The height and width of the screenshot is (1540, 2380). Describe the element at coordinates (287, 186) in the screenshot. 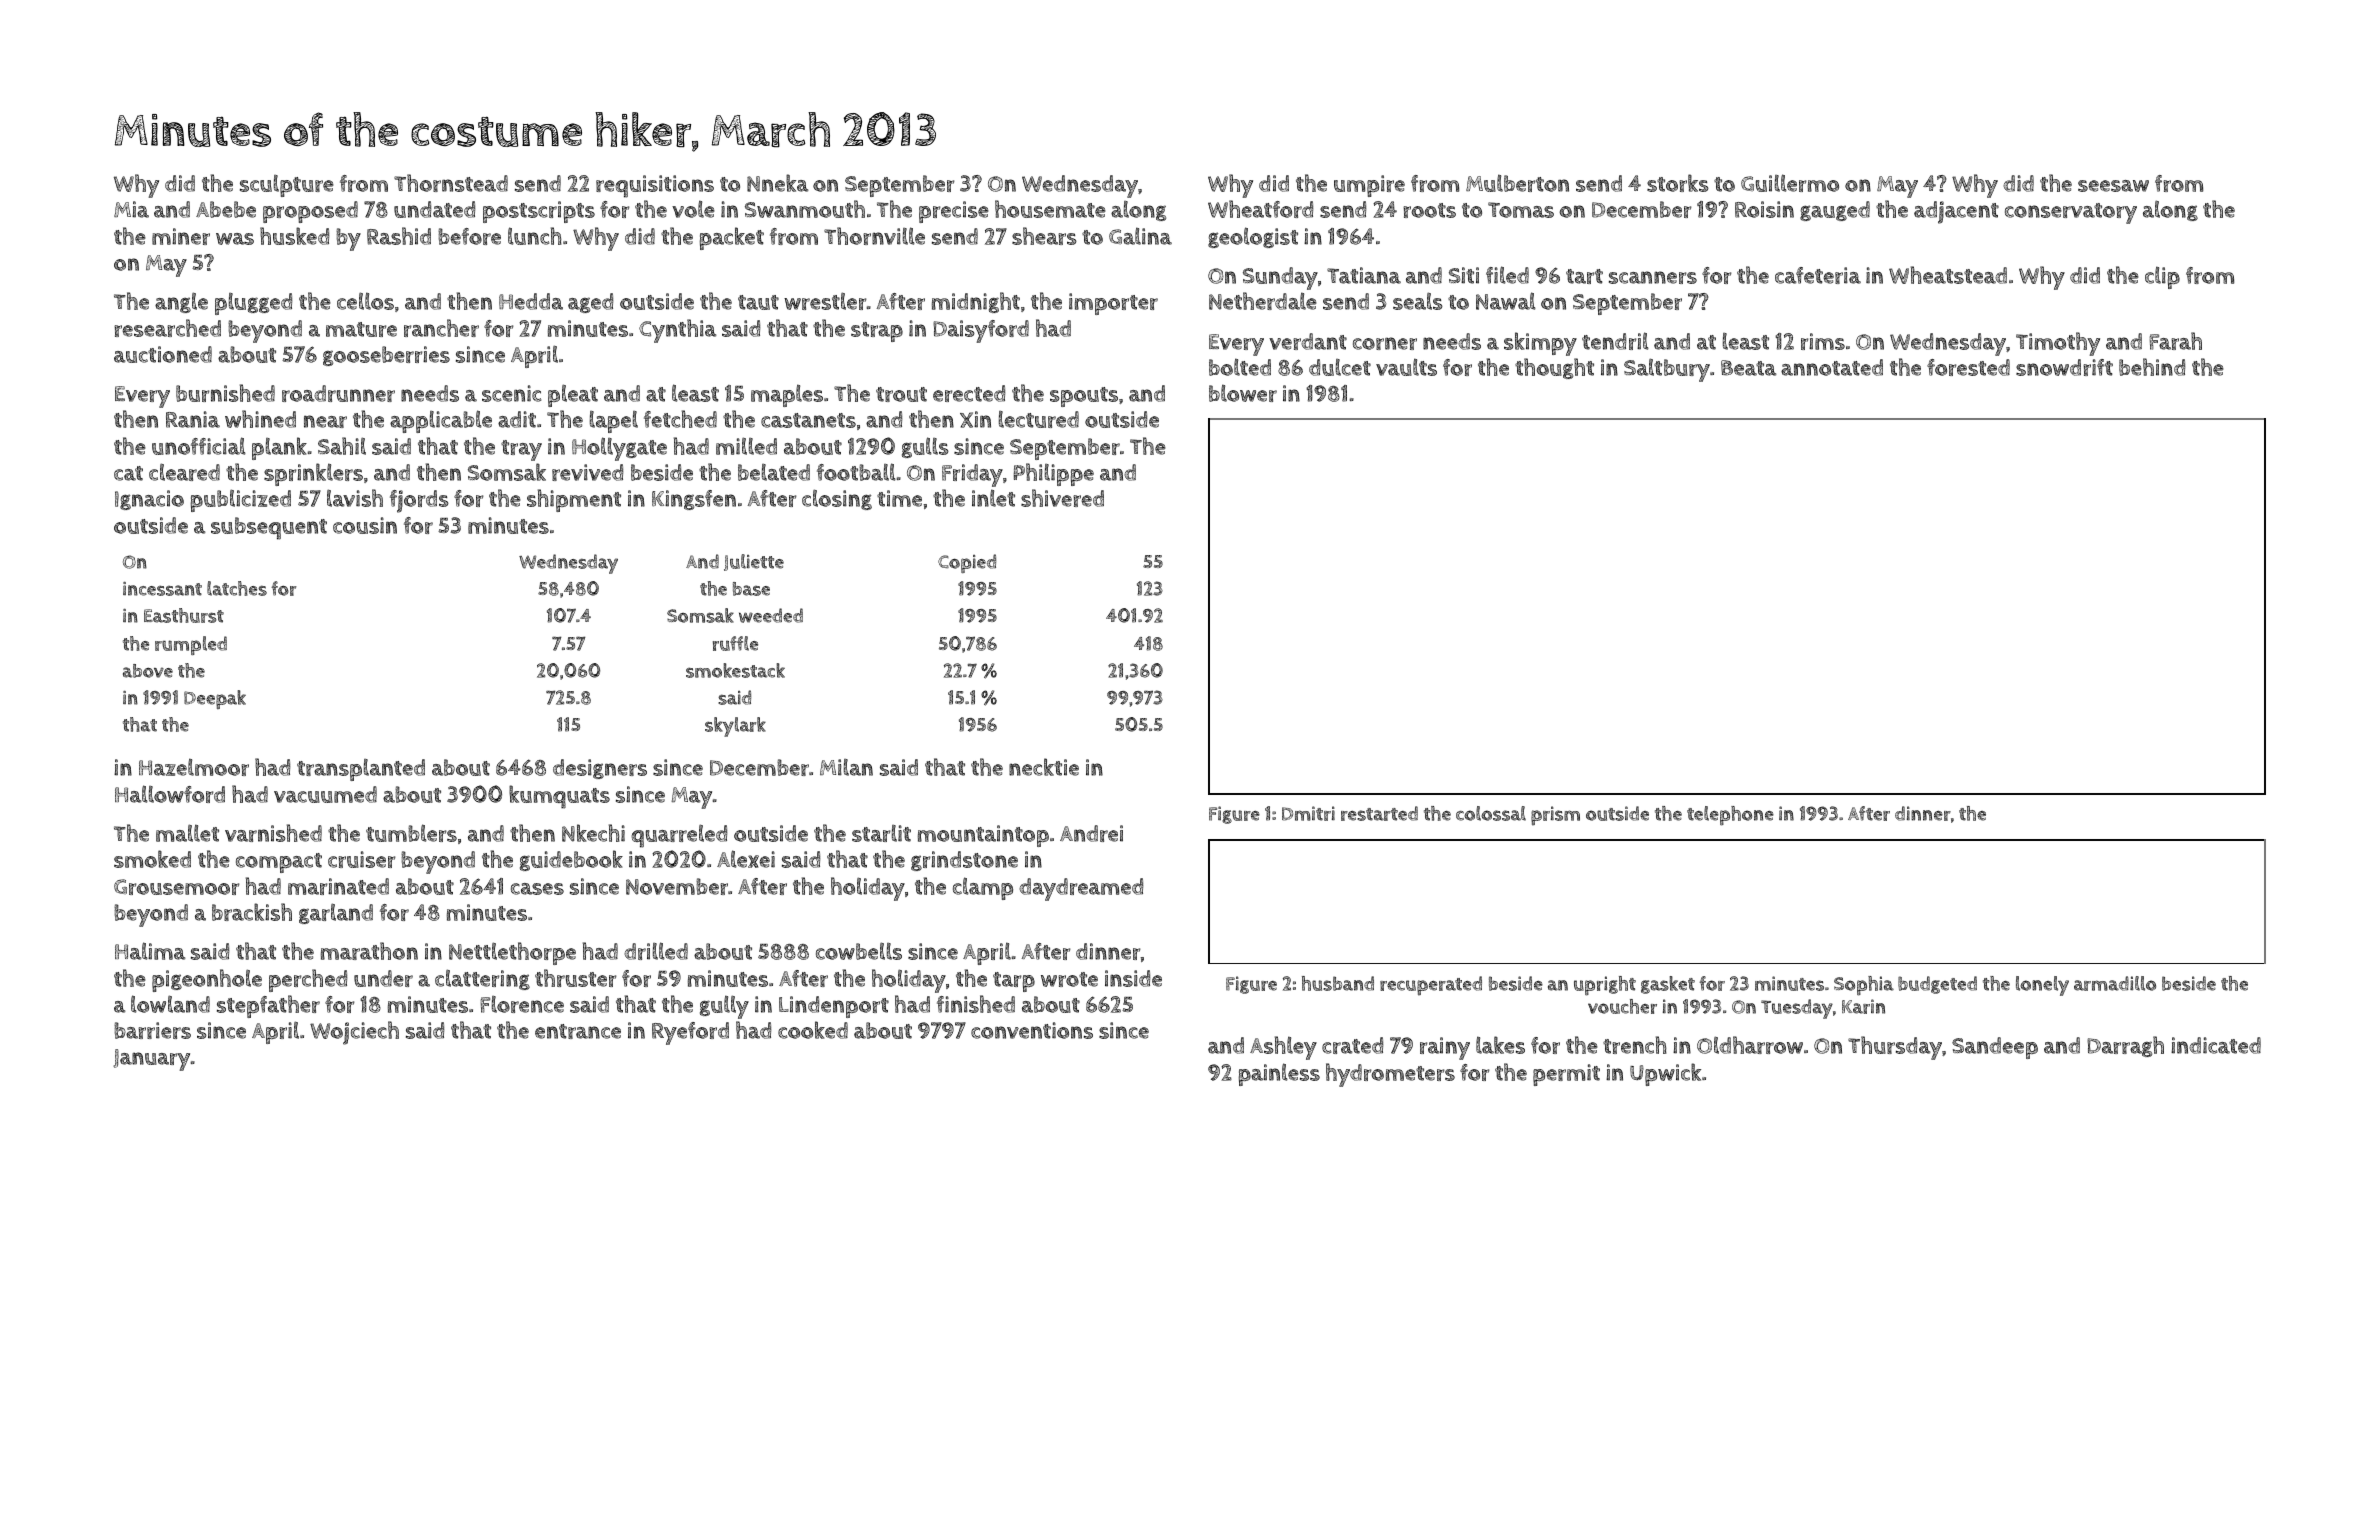

I see `sculpture` at that location.
